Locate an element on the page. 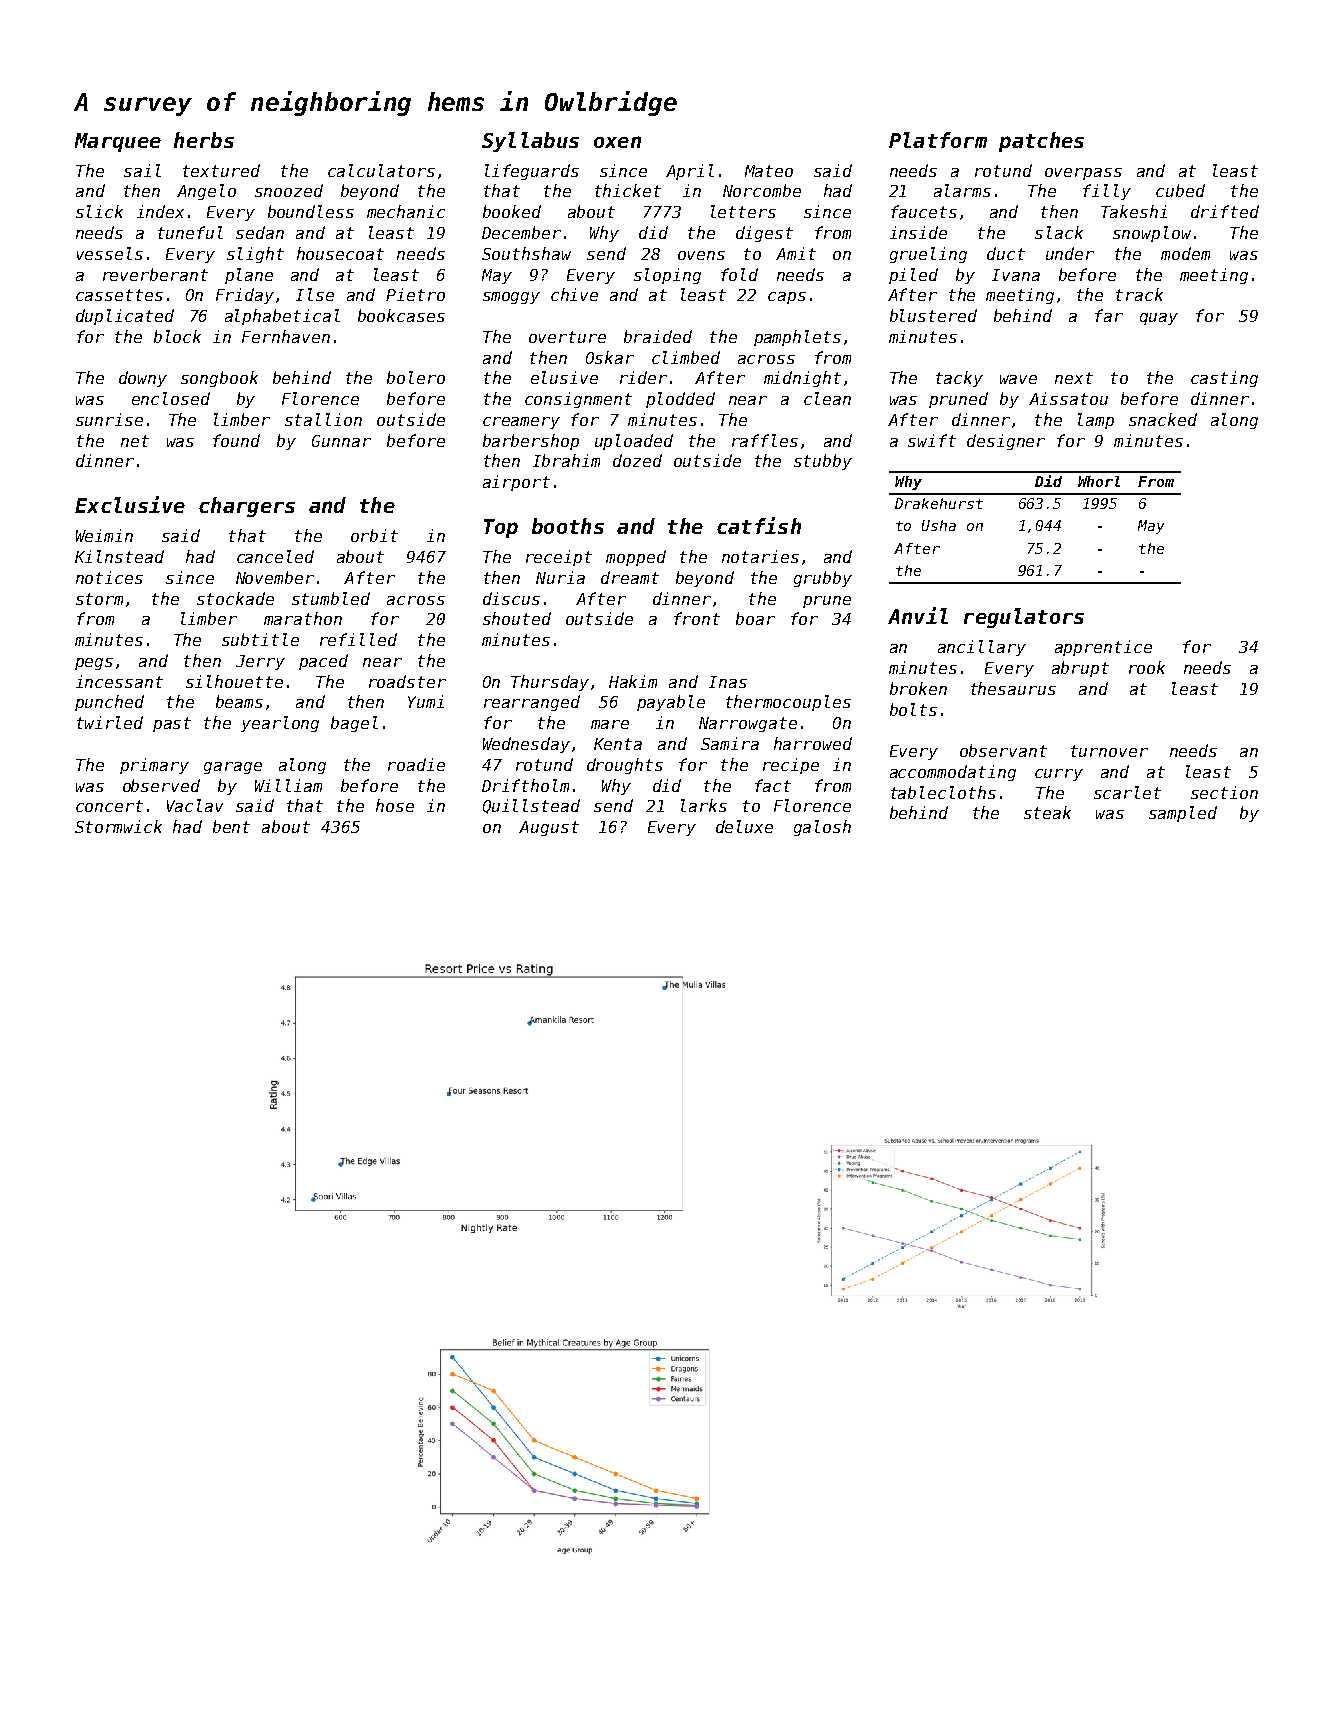 This document has width=1334, height=1727. chive is located at coordinates (574, 294).
